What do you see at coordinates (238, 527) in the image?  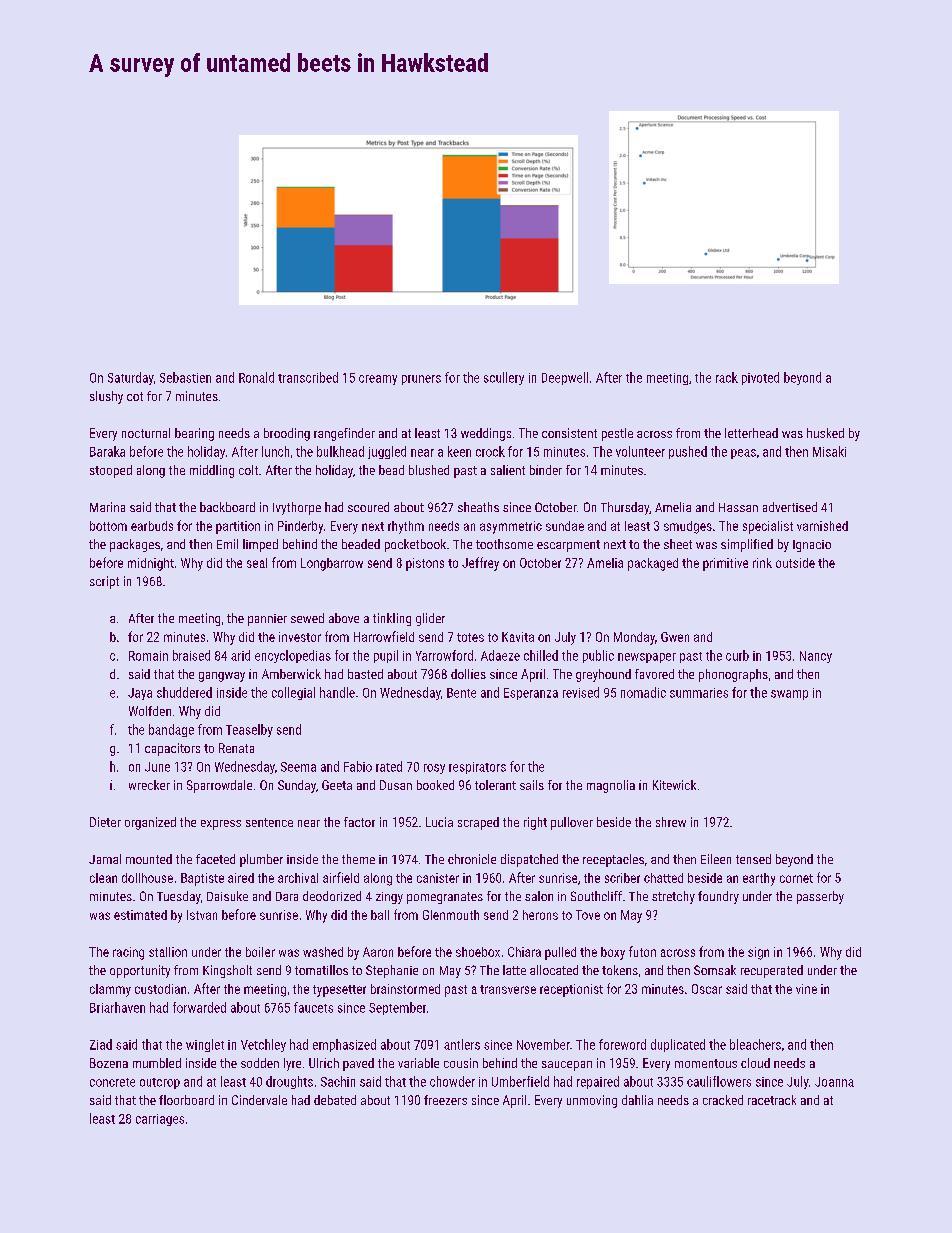 I see `partition` at bounding box center [238, 527].
